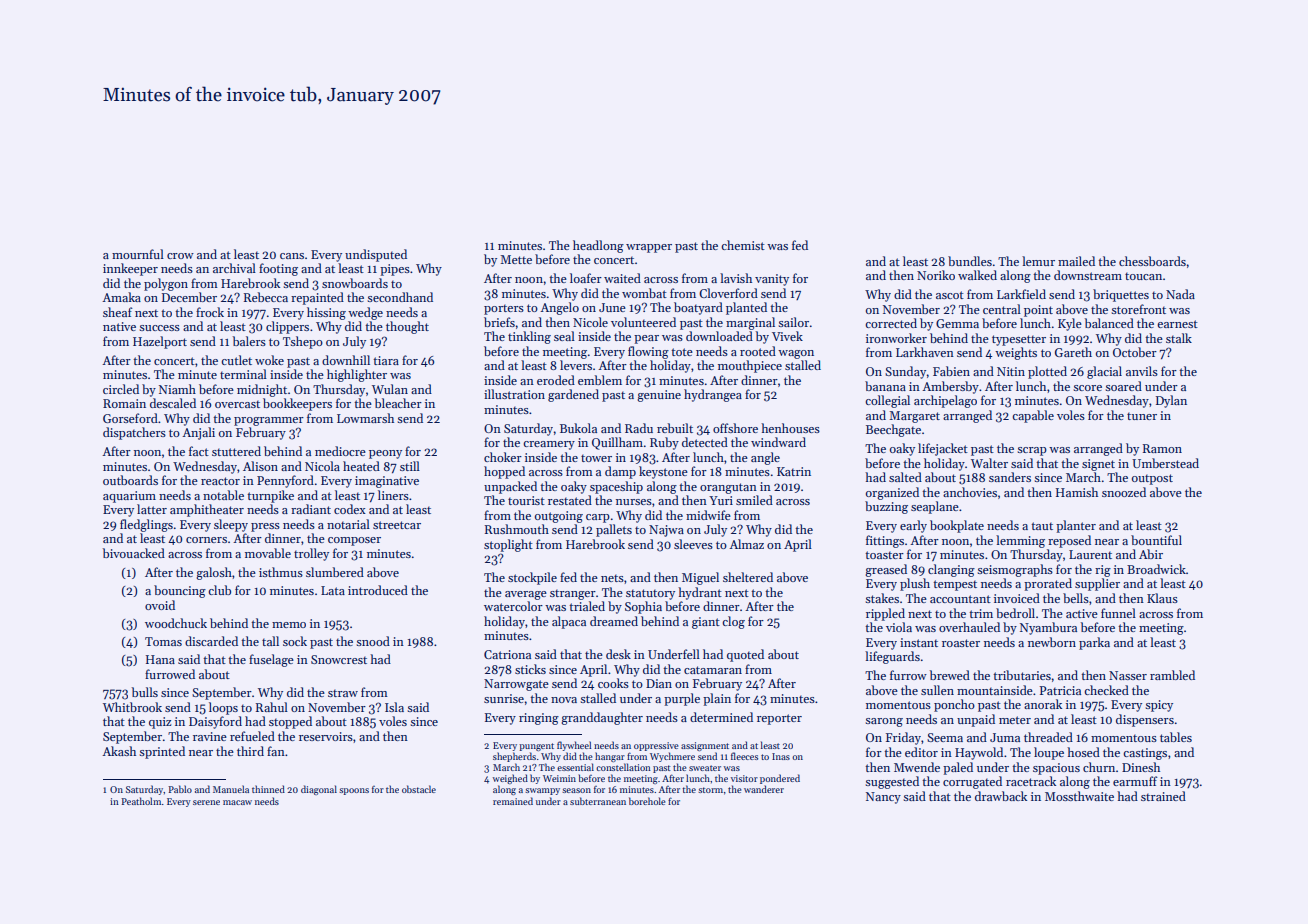 The height and width of the screenshot is (924, 1308). Describe the element at coordinates (1162, 448) in the screenshot. I see `Ramon` at that location.
